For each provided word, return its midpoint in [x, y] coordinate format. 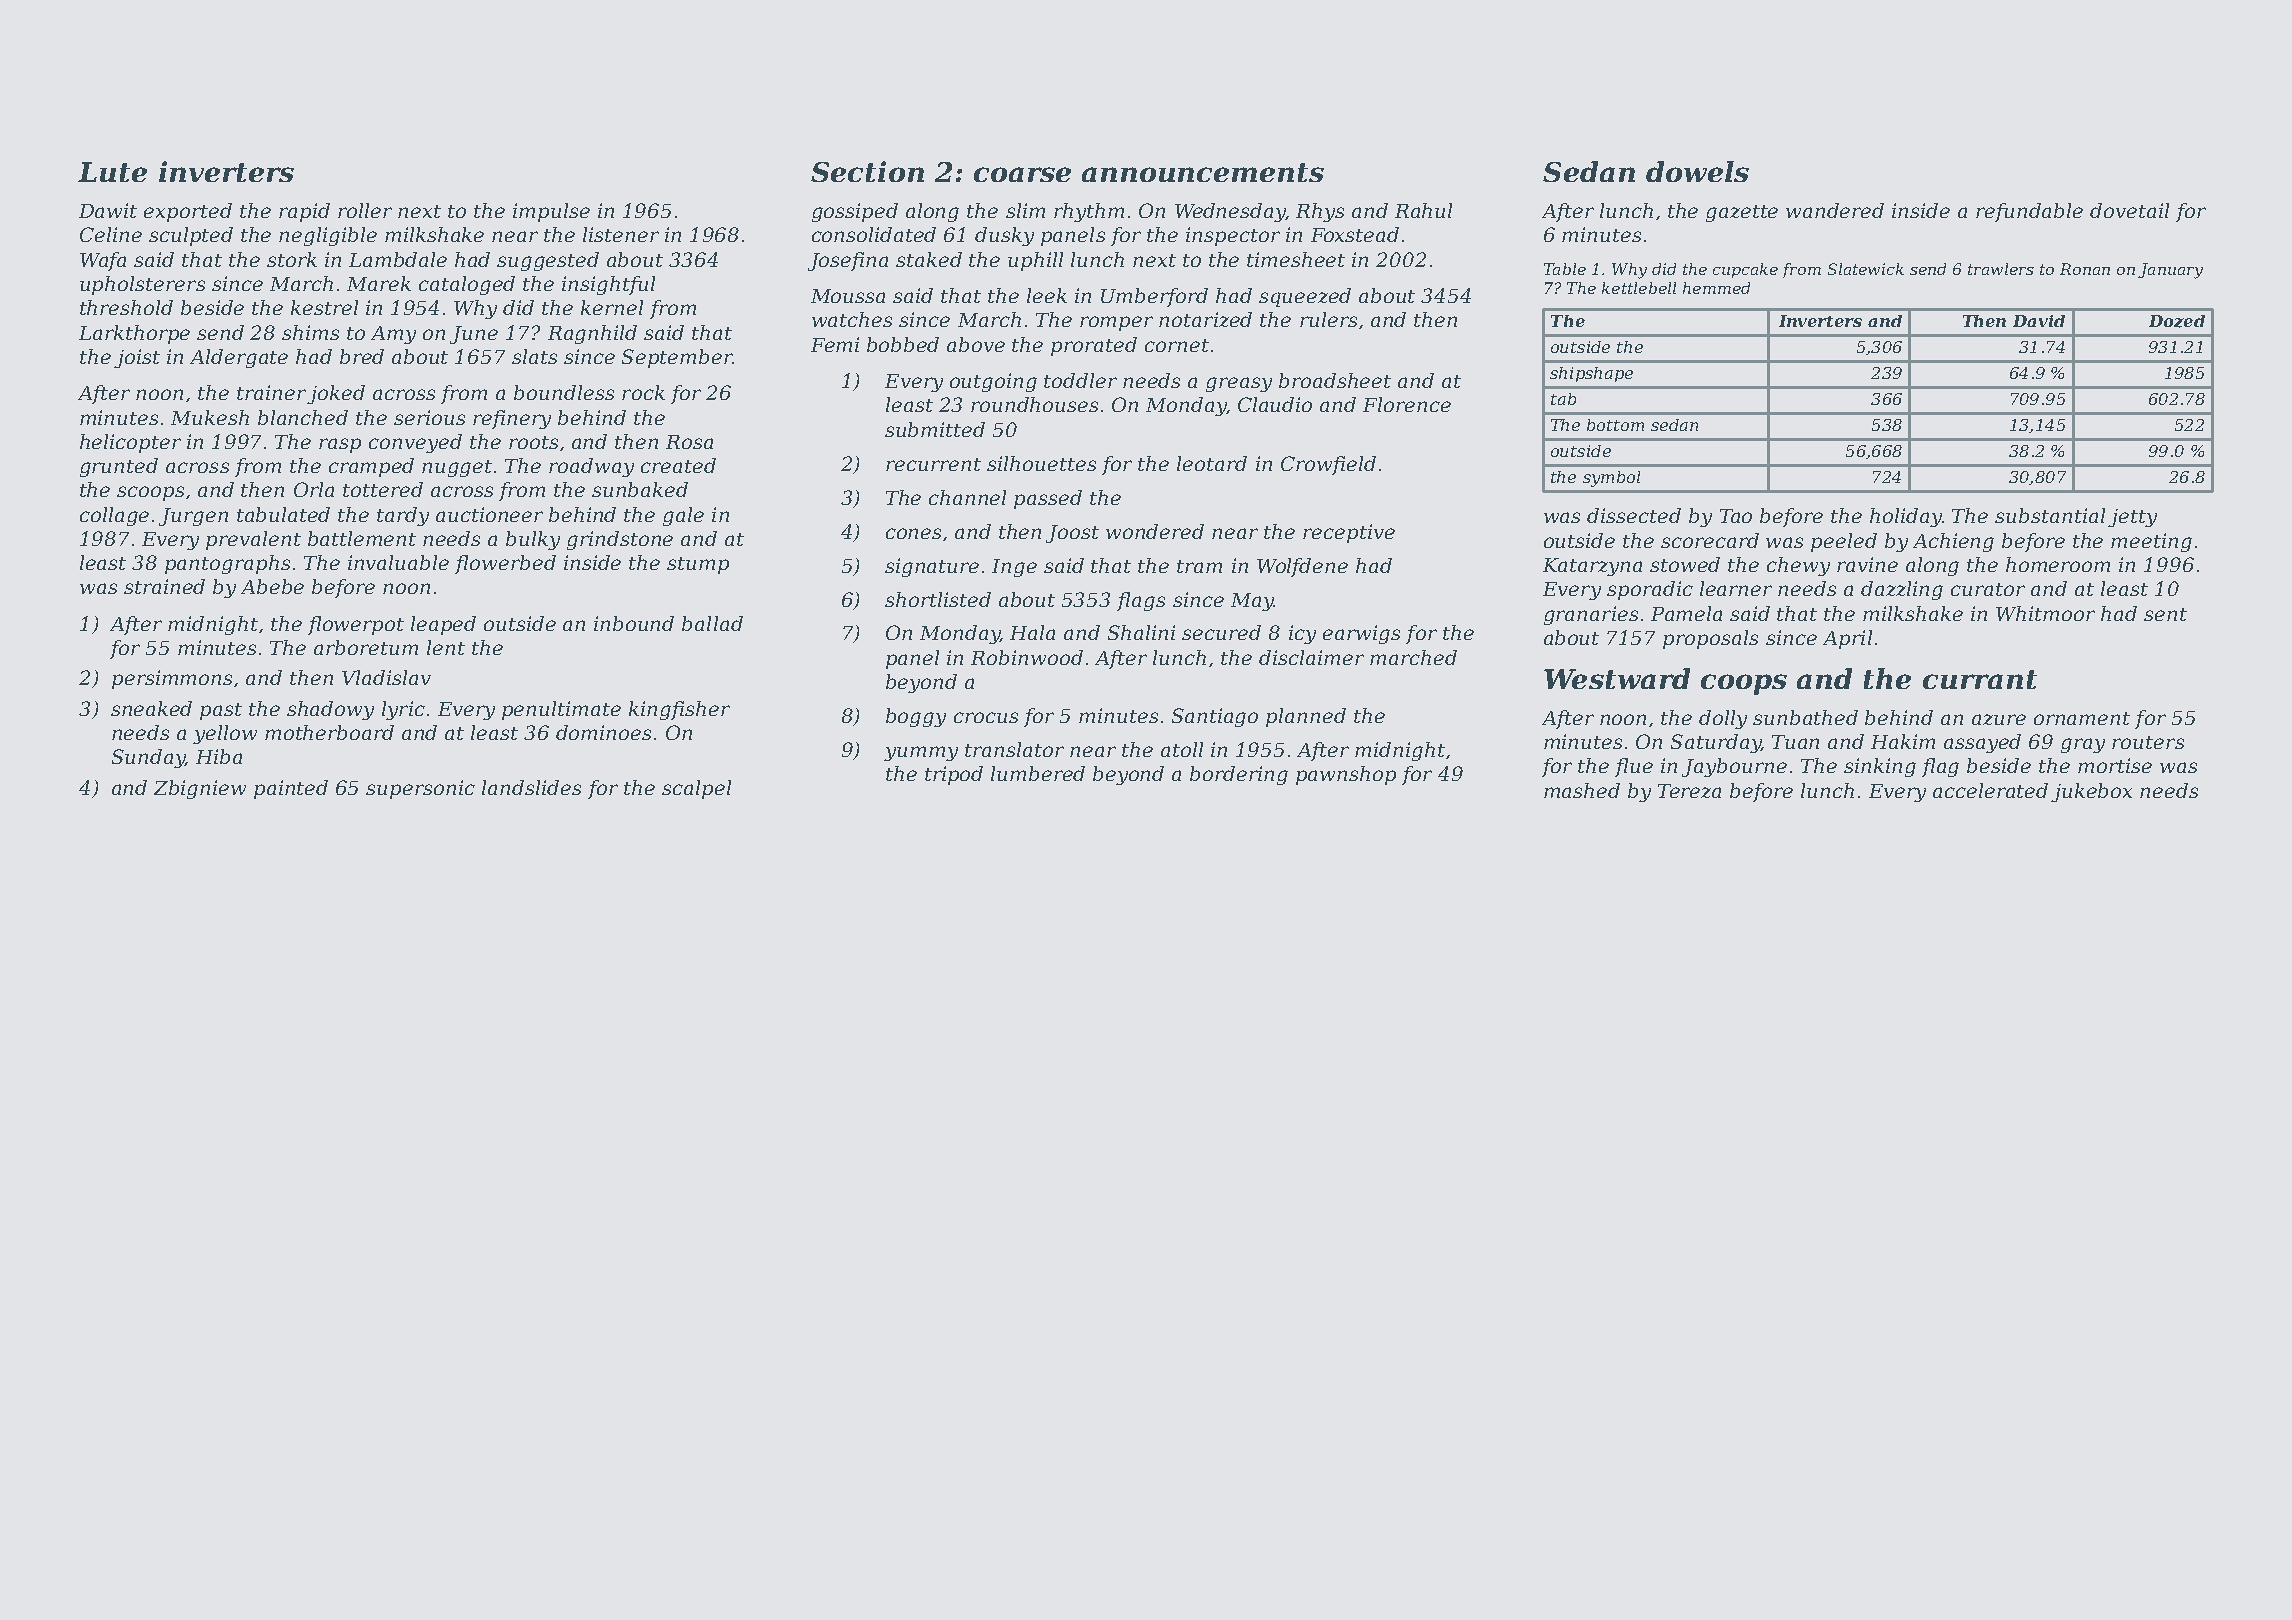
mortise [2115, 765]
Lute [112, 172]
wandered [1835, 210]
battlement [362, 538]
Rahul [1423, 210]
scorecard [1710, 540]
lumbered [1038, 773]
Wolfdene [1302, 567]
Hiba [219, 756]
